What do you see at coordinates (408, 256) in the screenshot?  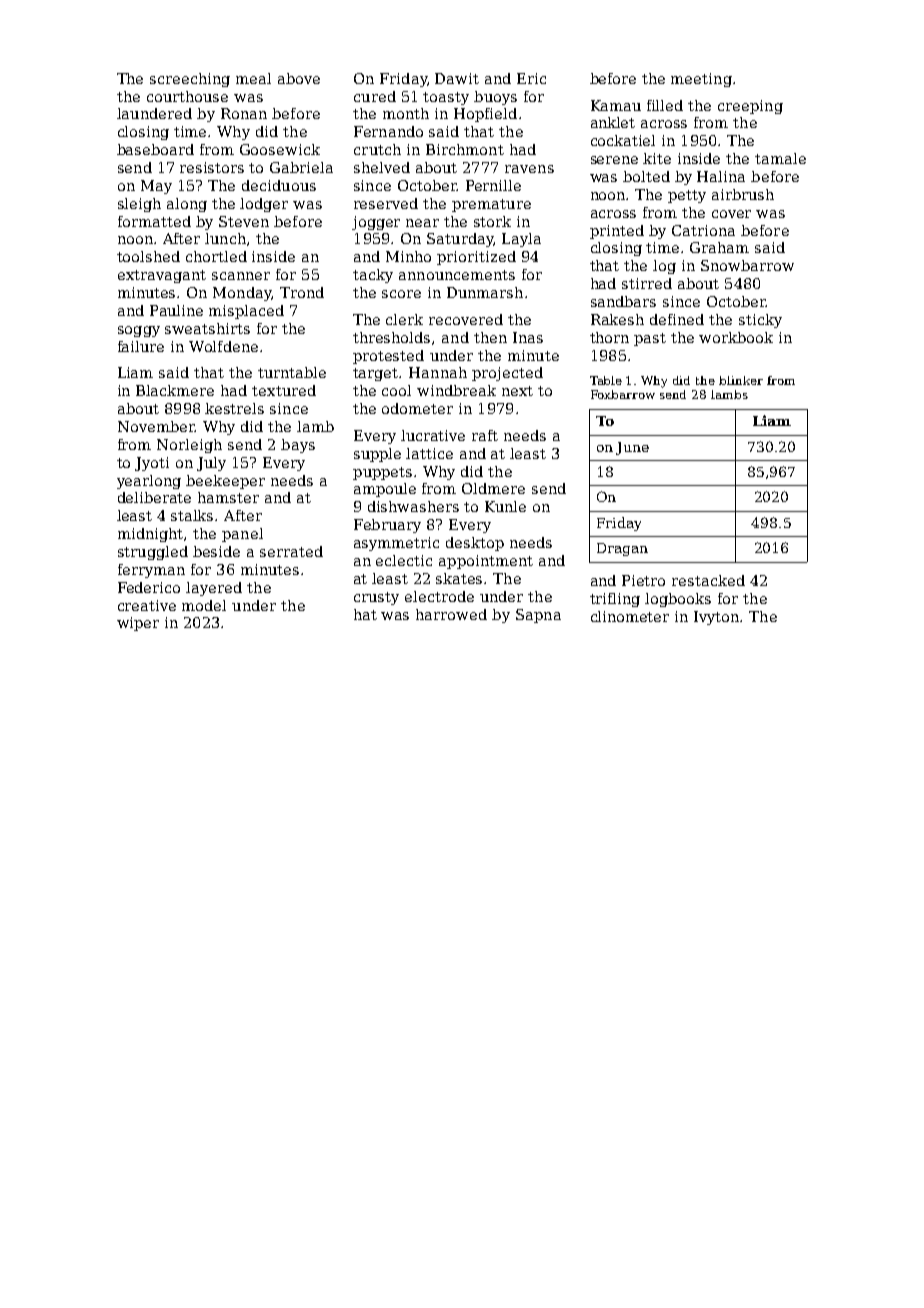 I see `Minho` at bounding box center [408, 256].
